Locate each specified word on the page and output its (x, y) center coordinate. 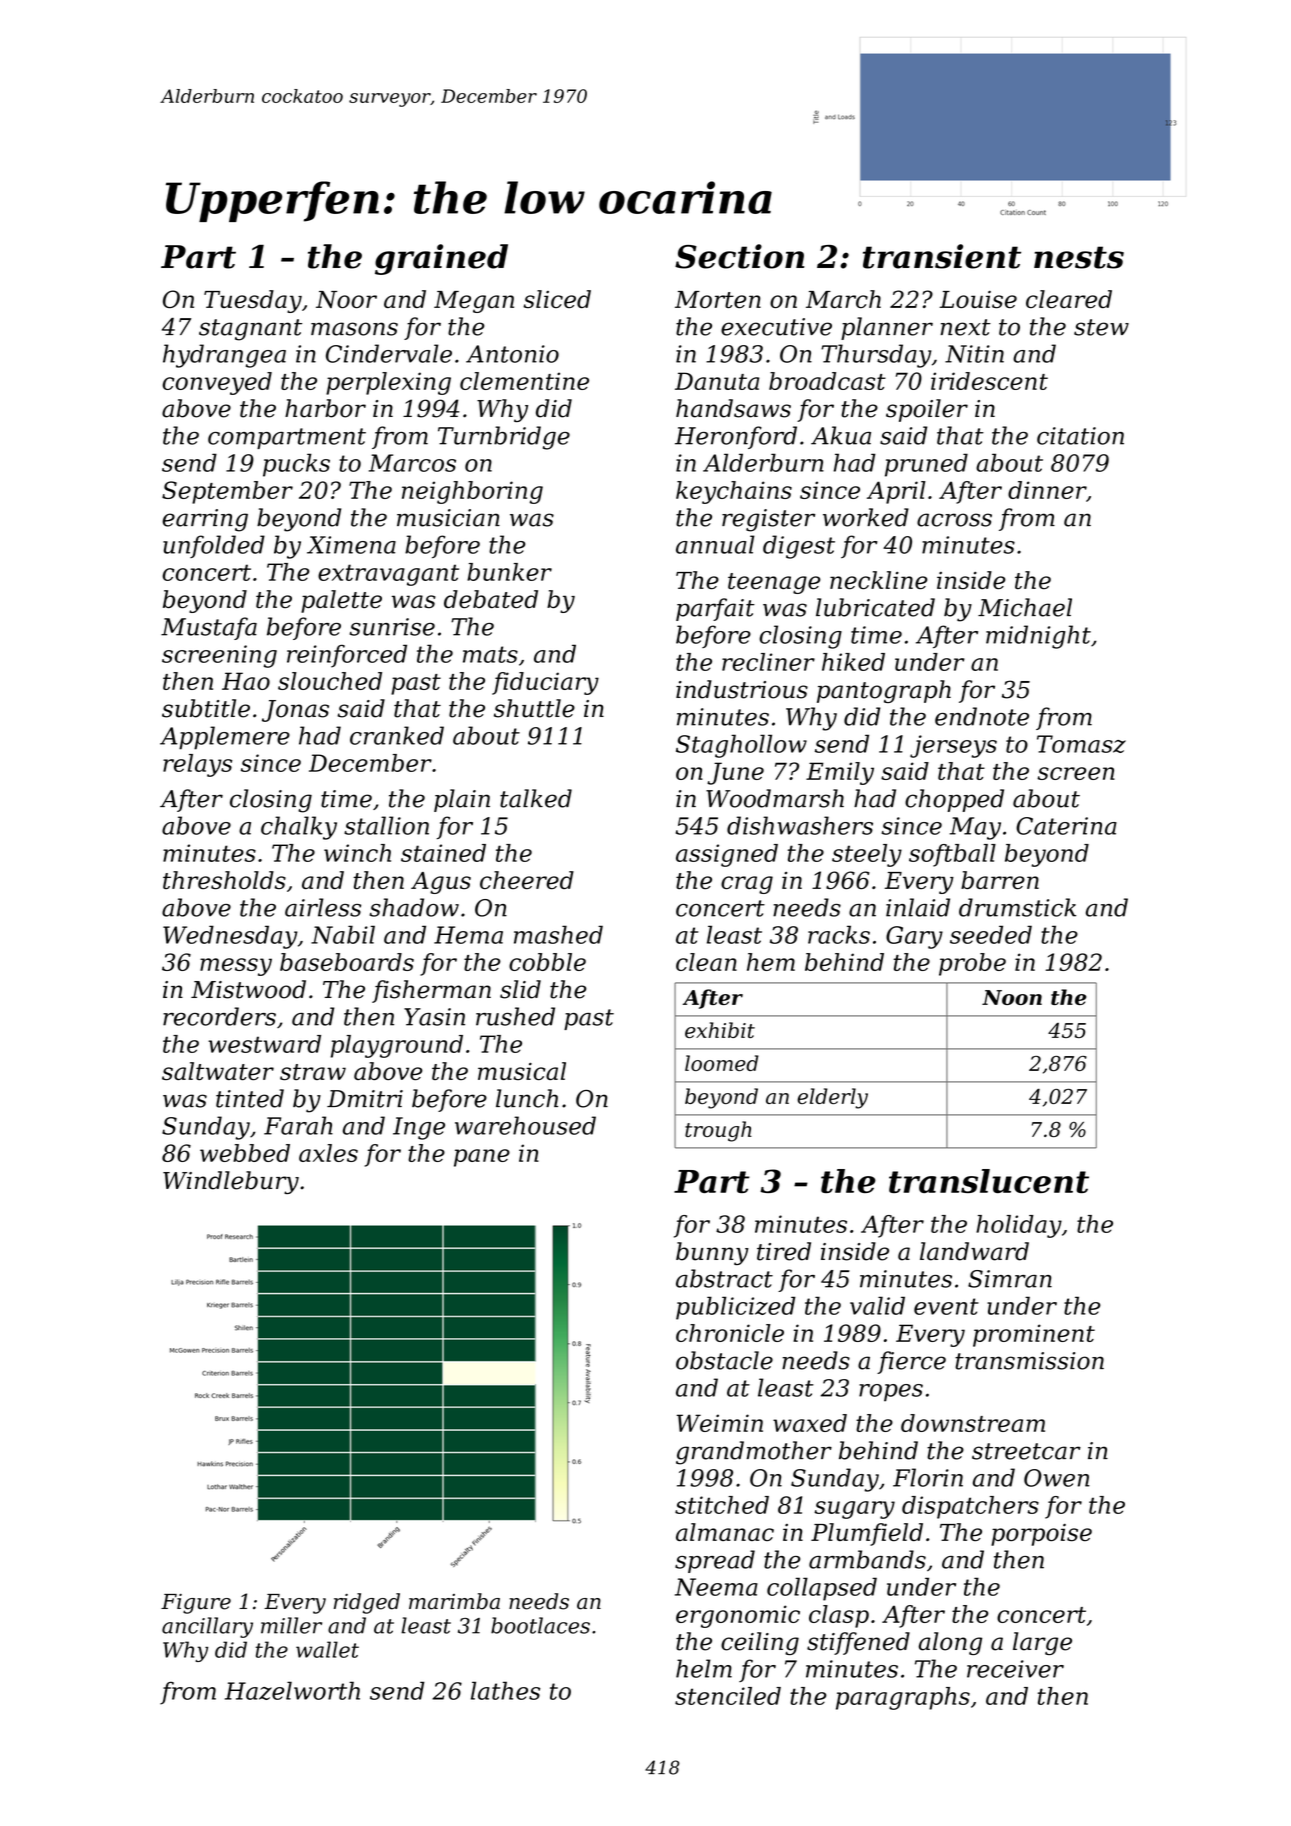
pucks (296, 465)
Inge (419, 1128)
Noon (1012, 997)
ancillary (207, 1627)
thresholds (224, 880)
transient (942, 256)
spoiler (927, 410)
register (768, 520)
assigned (727, 855)
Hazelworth (292, 1690)
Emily (840, 773)
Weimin (719, 1423)
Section (739, 256)
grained (441, 259)
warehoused (525, 1125)
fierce (911, 1362)
